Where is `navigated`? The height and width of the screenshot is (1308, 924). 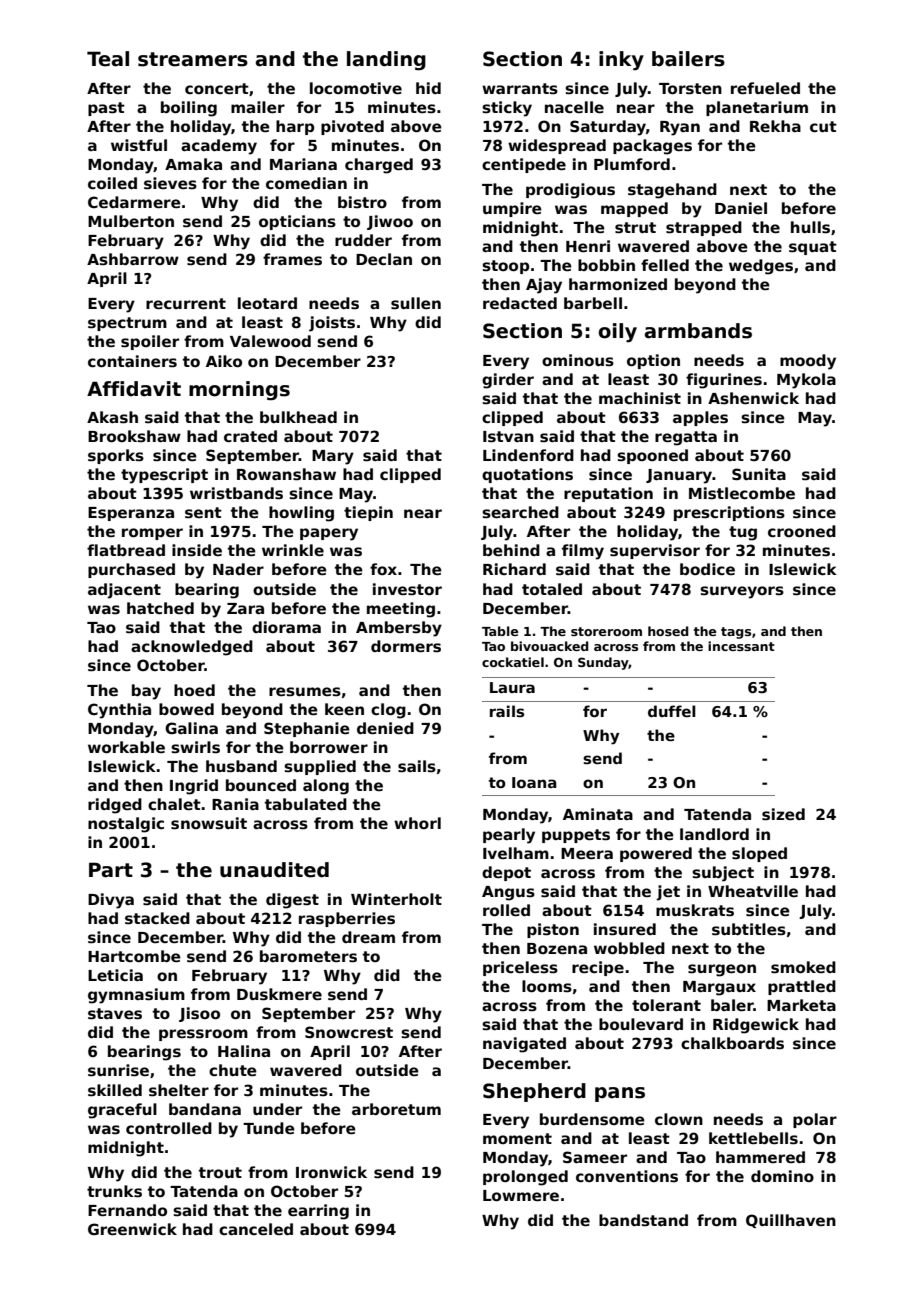 navigated is located at coordinates (524, 1045).
